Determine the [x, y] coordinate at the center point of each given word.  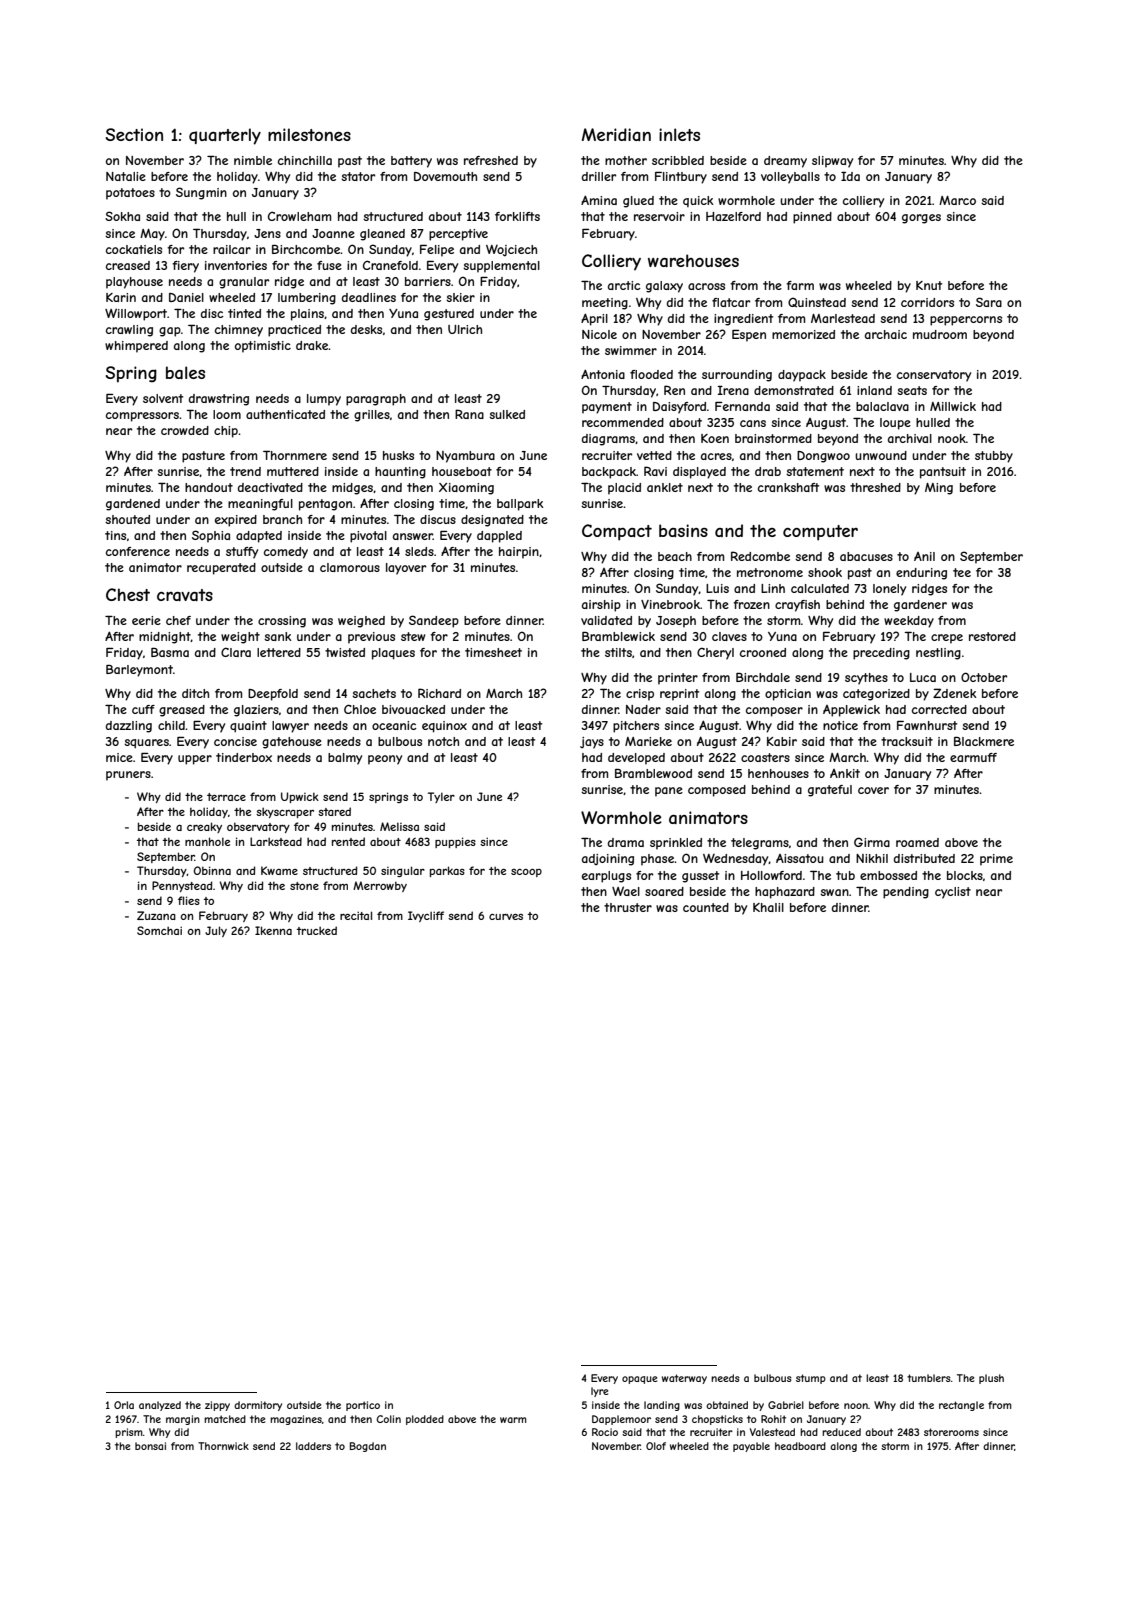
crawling [129, 331]
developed [636, 759]
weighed [361, 622]
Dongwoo [823, 457]
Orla [124, 1405]
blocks [965, 875]
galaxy [664, 287]
